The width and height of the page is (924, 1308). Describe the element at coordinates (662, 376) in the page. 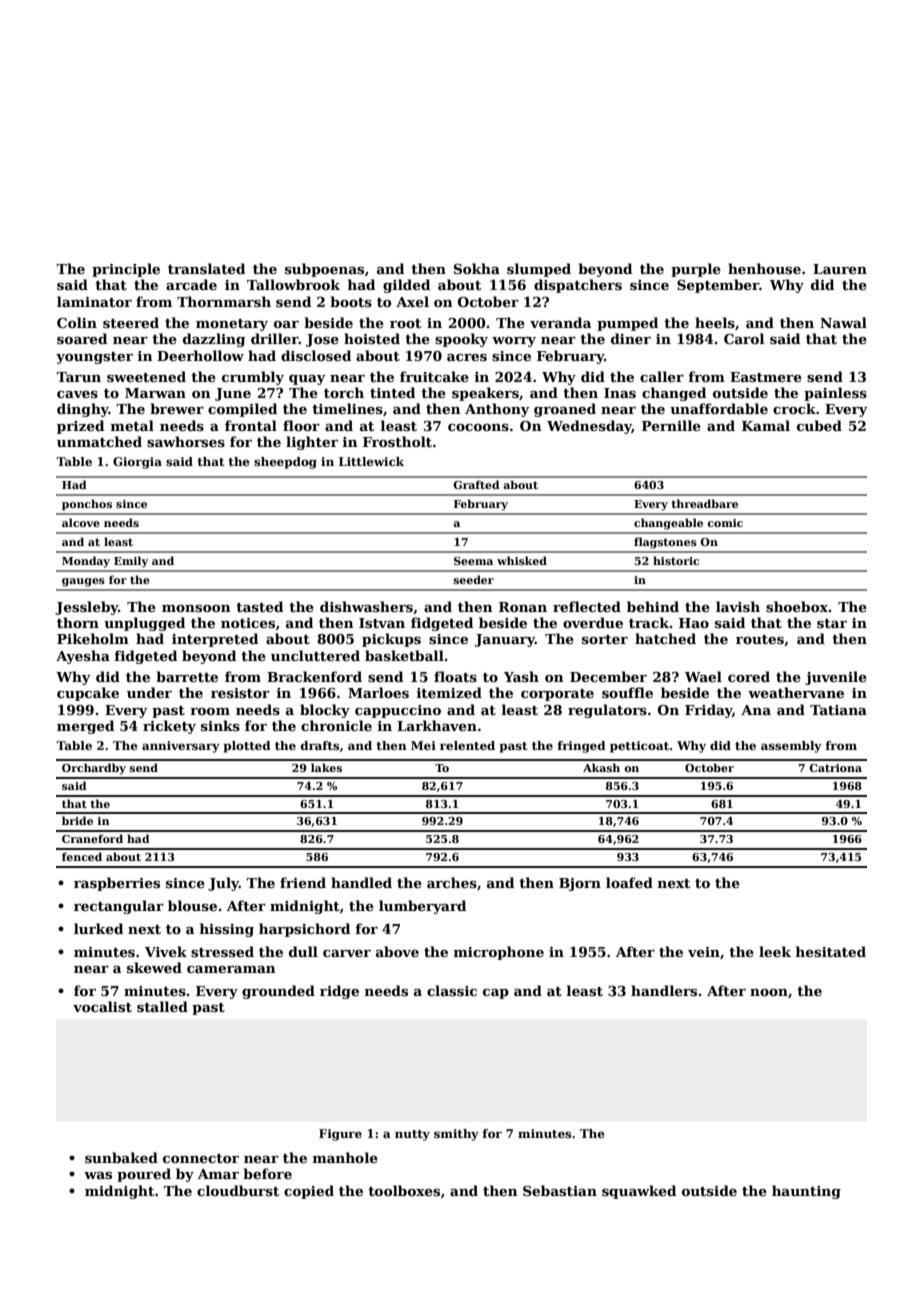

I see `caller` at that location.
